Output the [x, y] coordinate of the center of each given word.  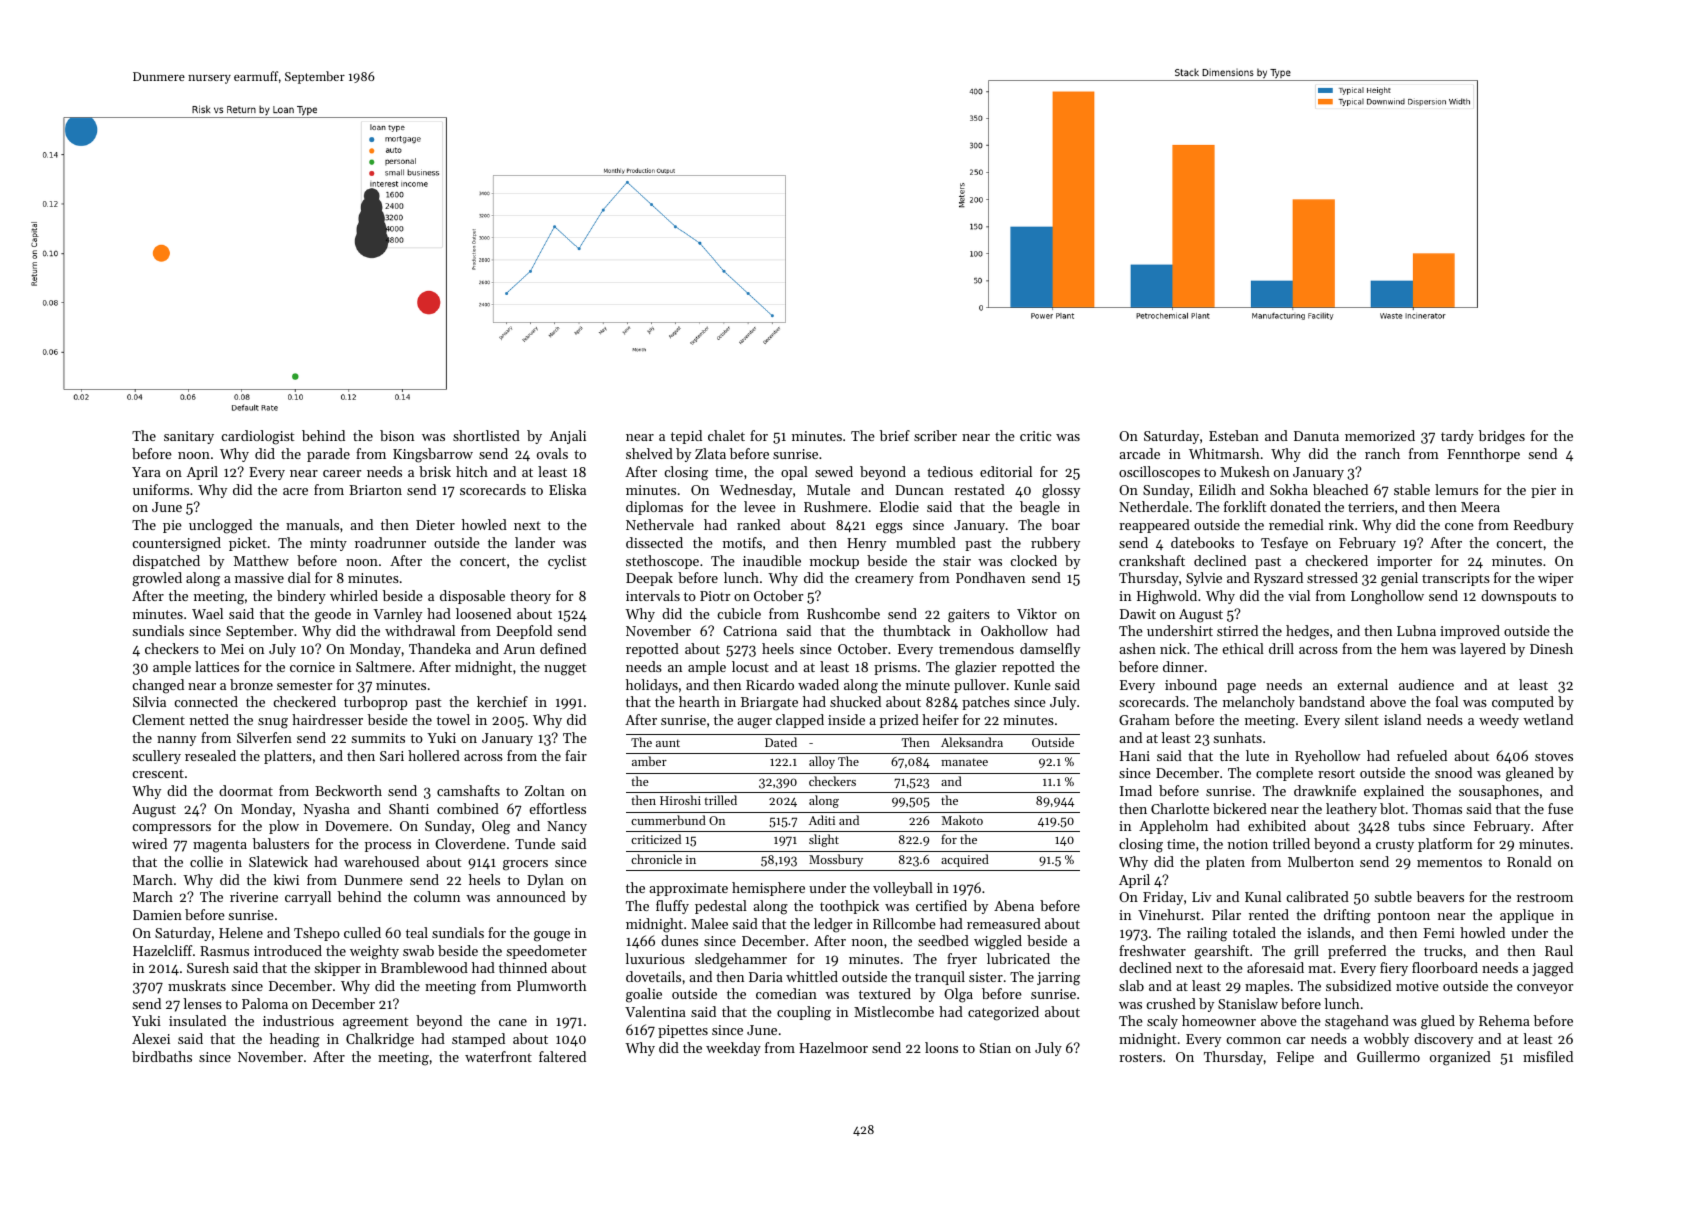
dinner [1183, 666]
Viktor [1037, 613]
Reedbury [1544, 526]
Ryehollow [1328, 757]
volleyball [903, 889]
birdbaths [162, 1056]
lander [535, 542]
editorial [1006, 471]
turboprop [375, 703]
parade [328, 455]
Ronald [1529, 861]
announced [531, 896]
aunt [668, 743]
